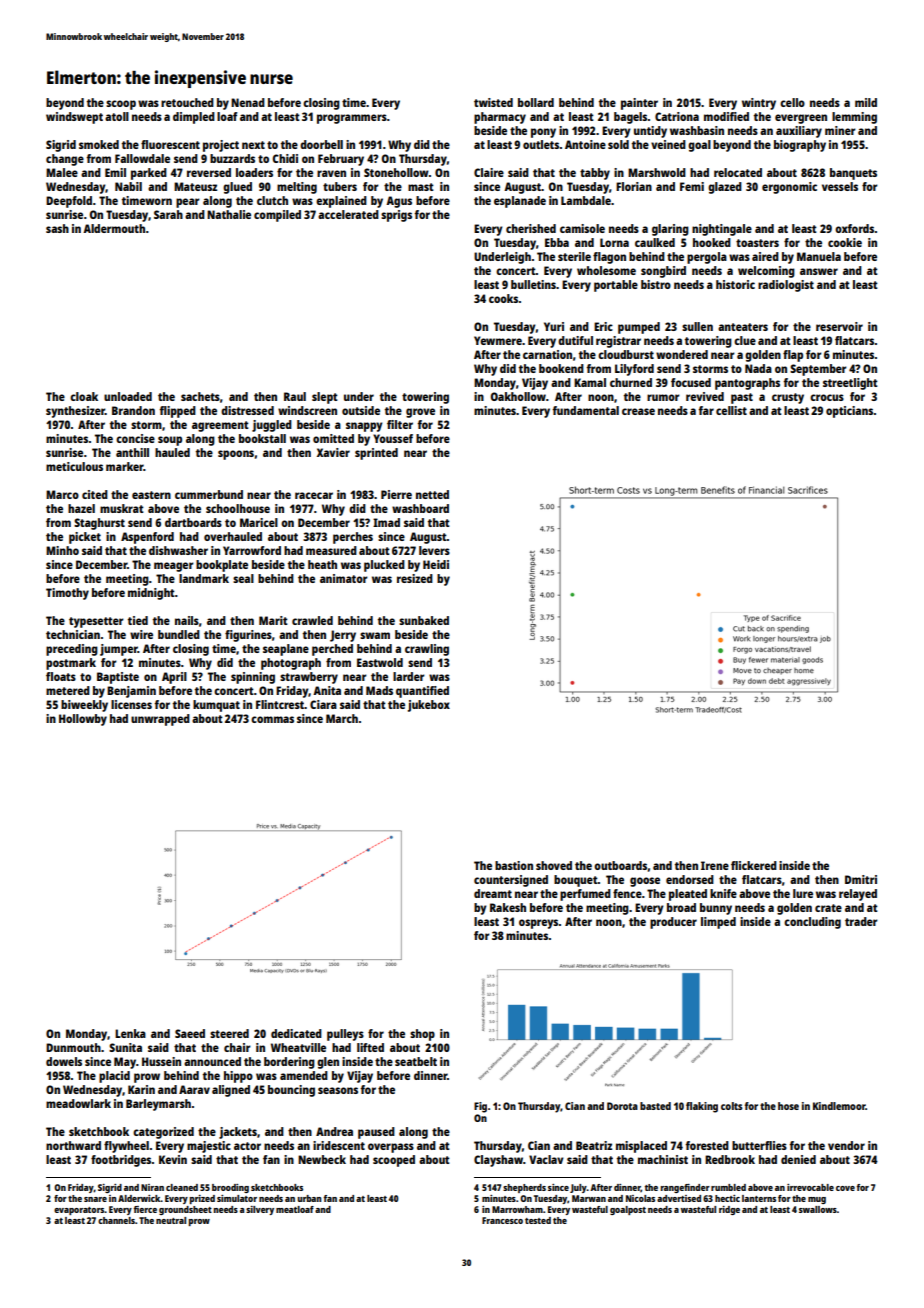 This screenshot has width=924, height=1308. Describe the element at coordinates (396, 216) in the screenshot. I see `sprigs` at that location.
